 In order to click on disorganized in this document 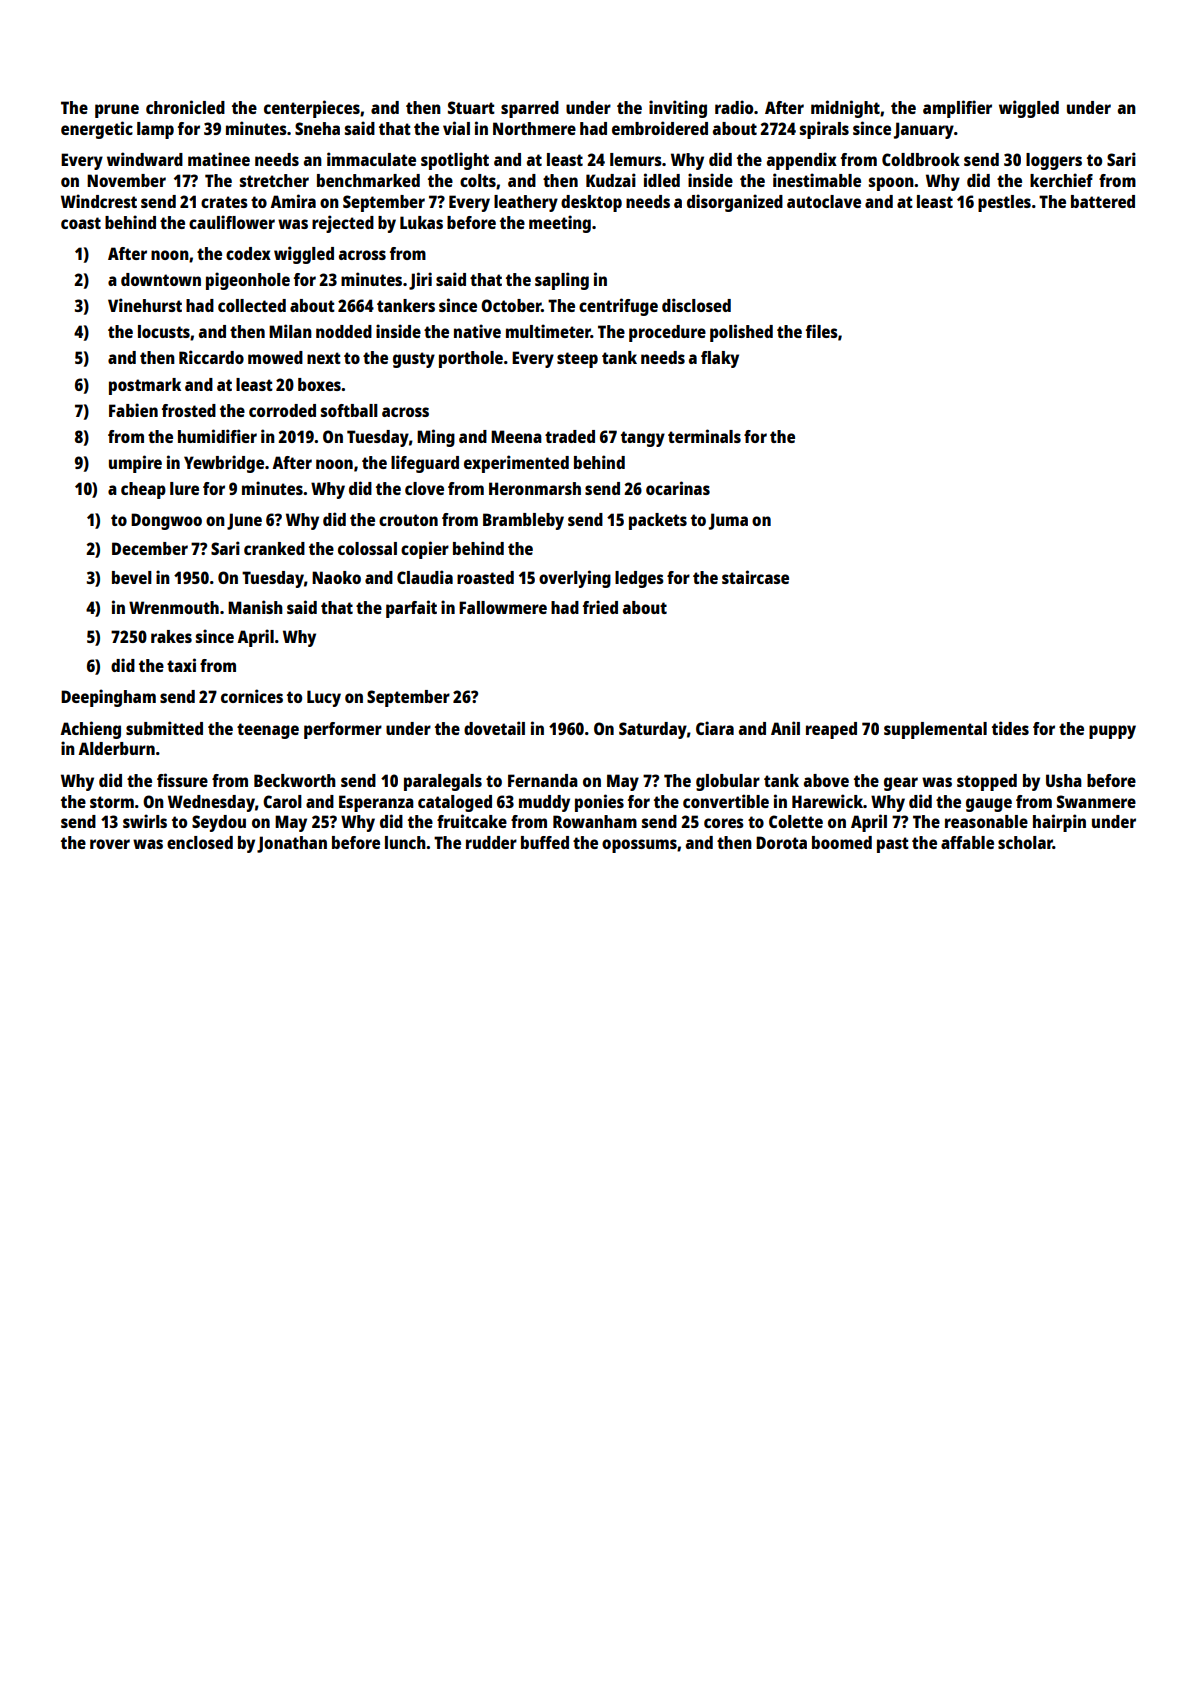, I will do `click(735, 203)`.
